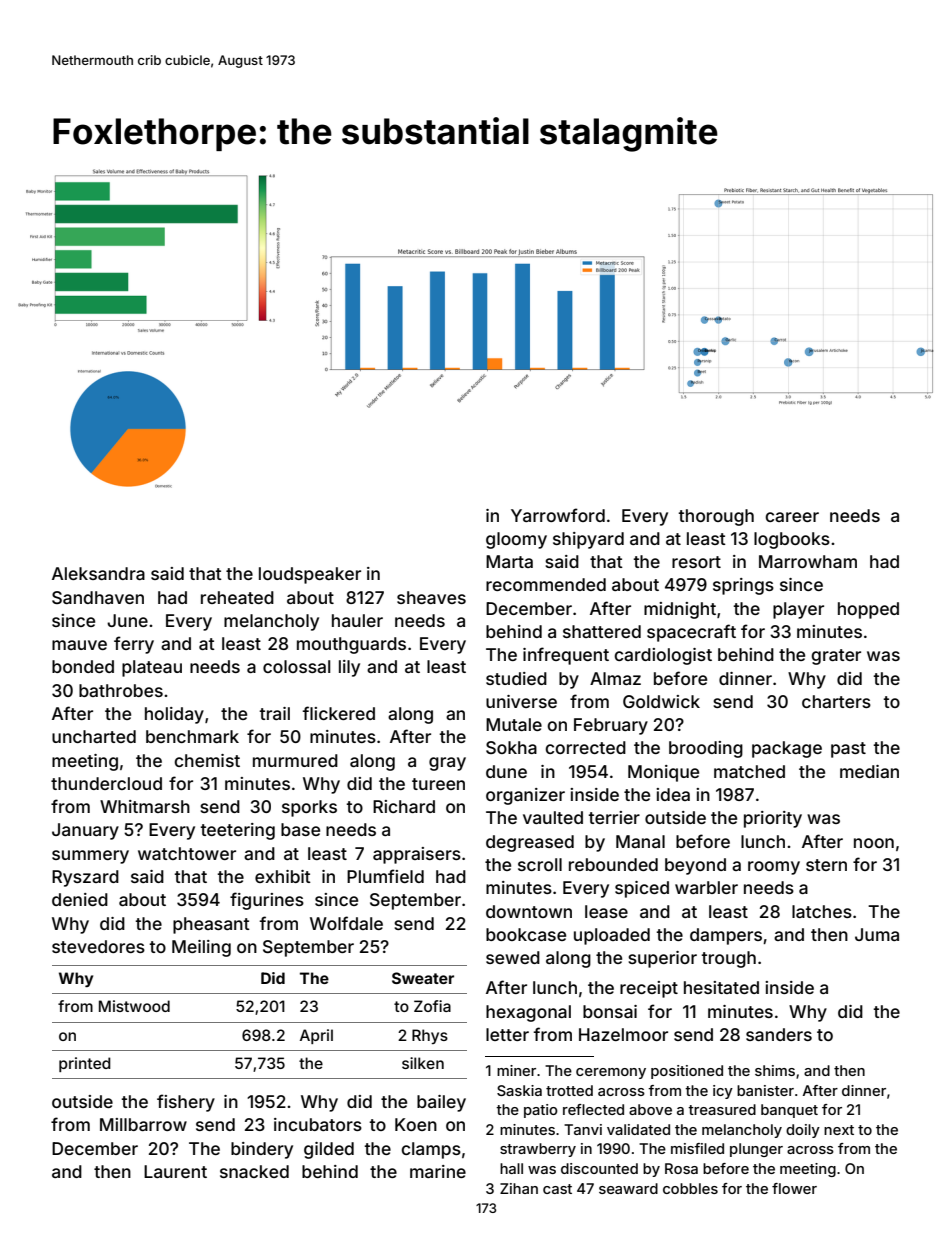 This screenshot has width=952, height=1233. Describe the element at coordinates (726, 936) in the screenshot. I see `dampers` at that location.
